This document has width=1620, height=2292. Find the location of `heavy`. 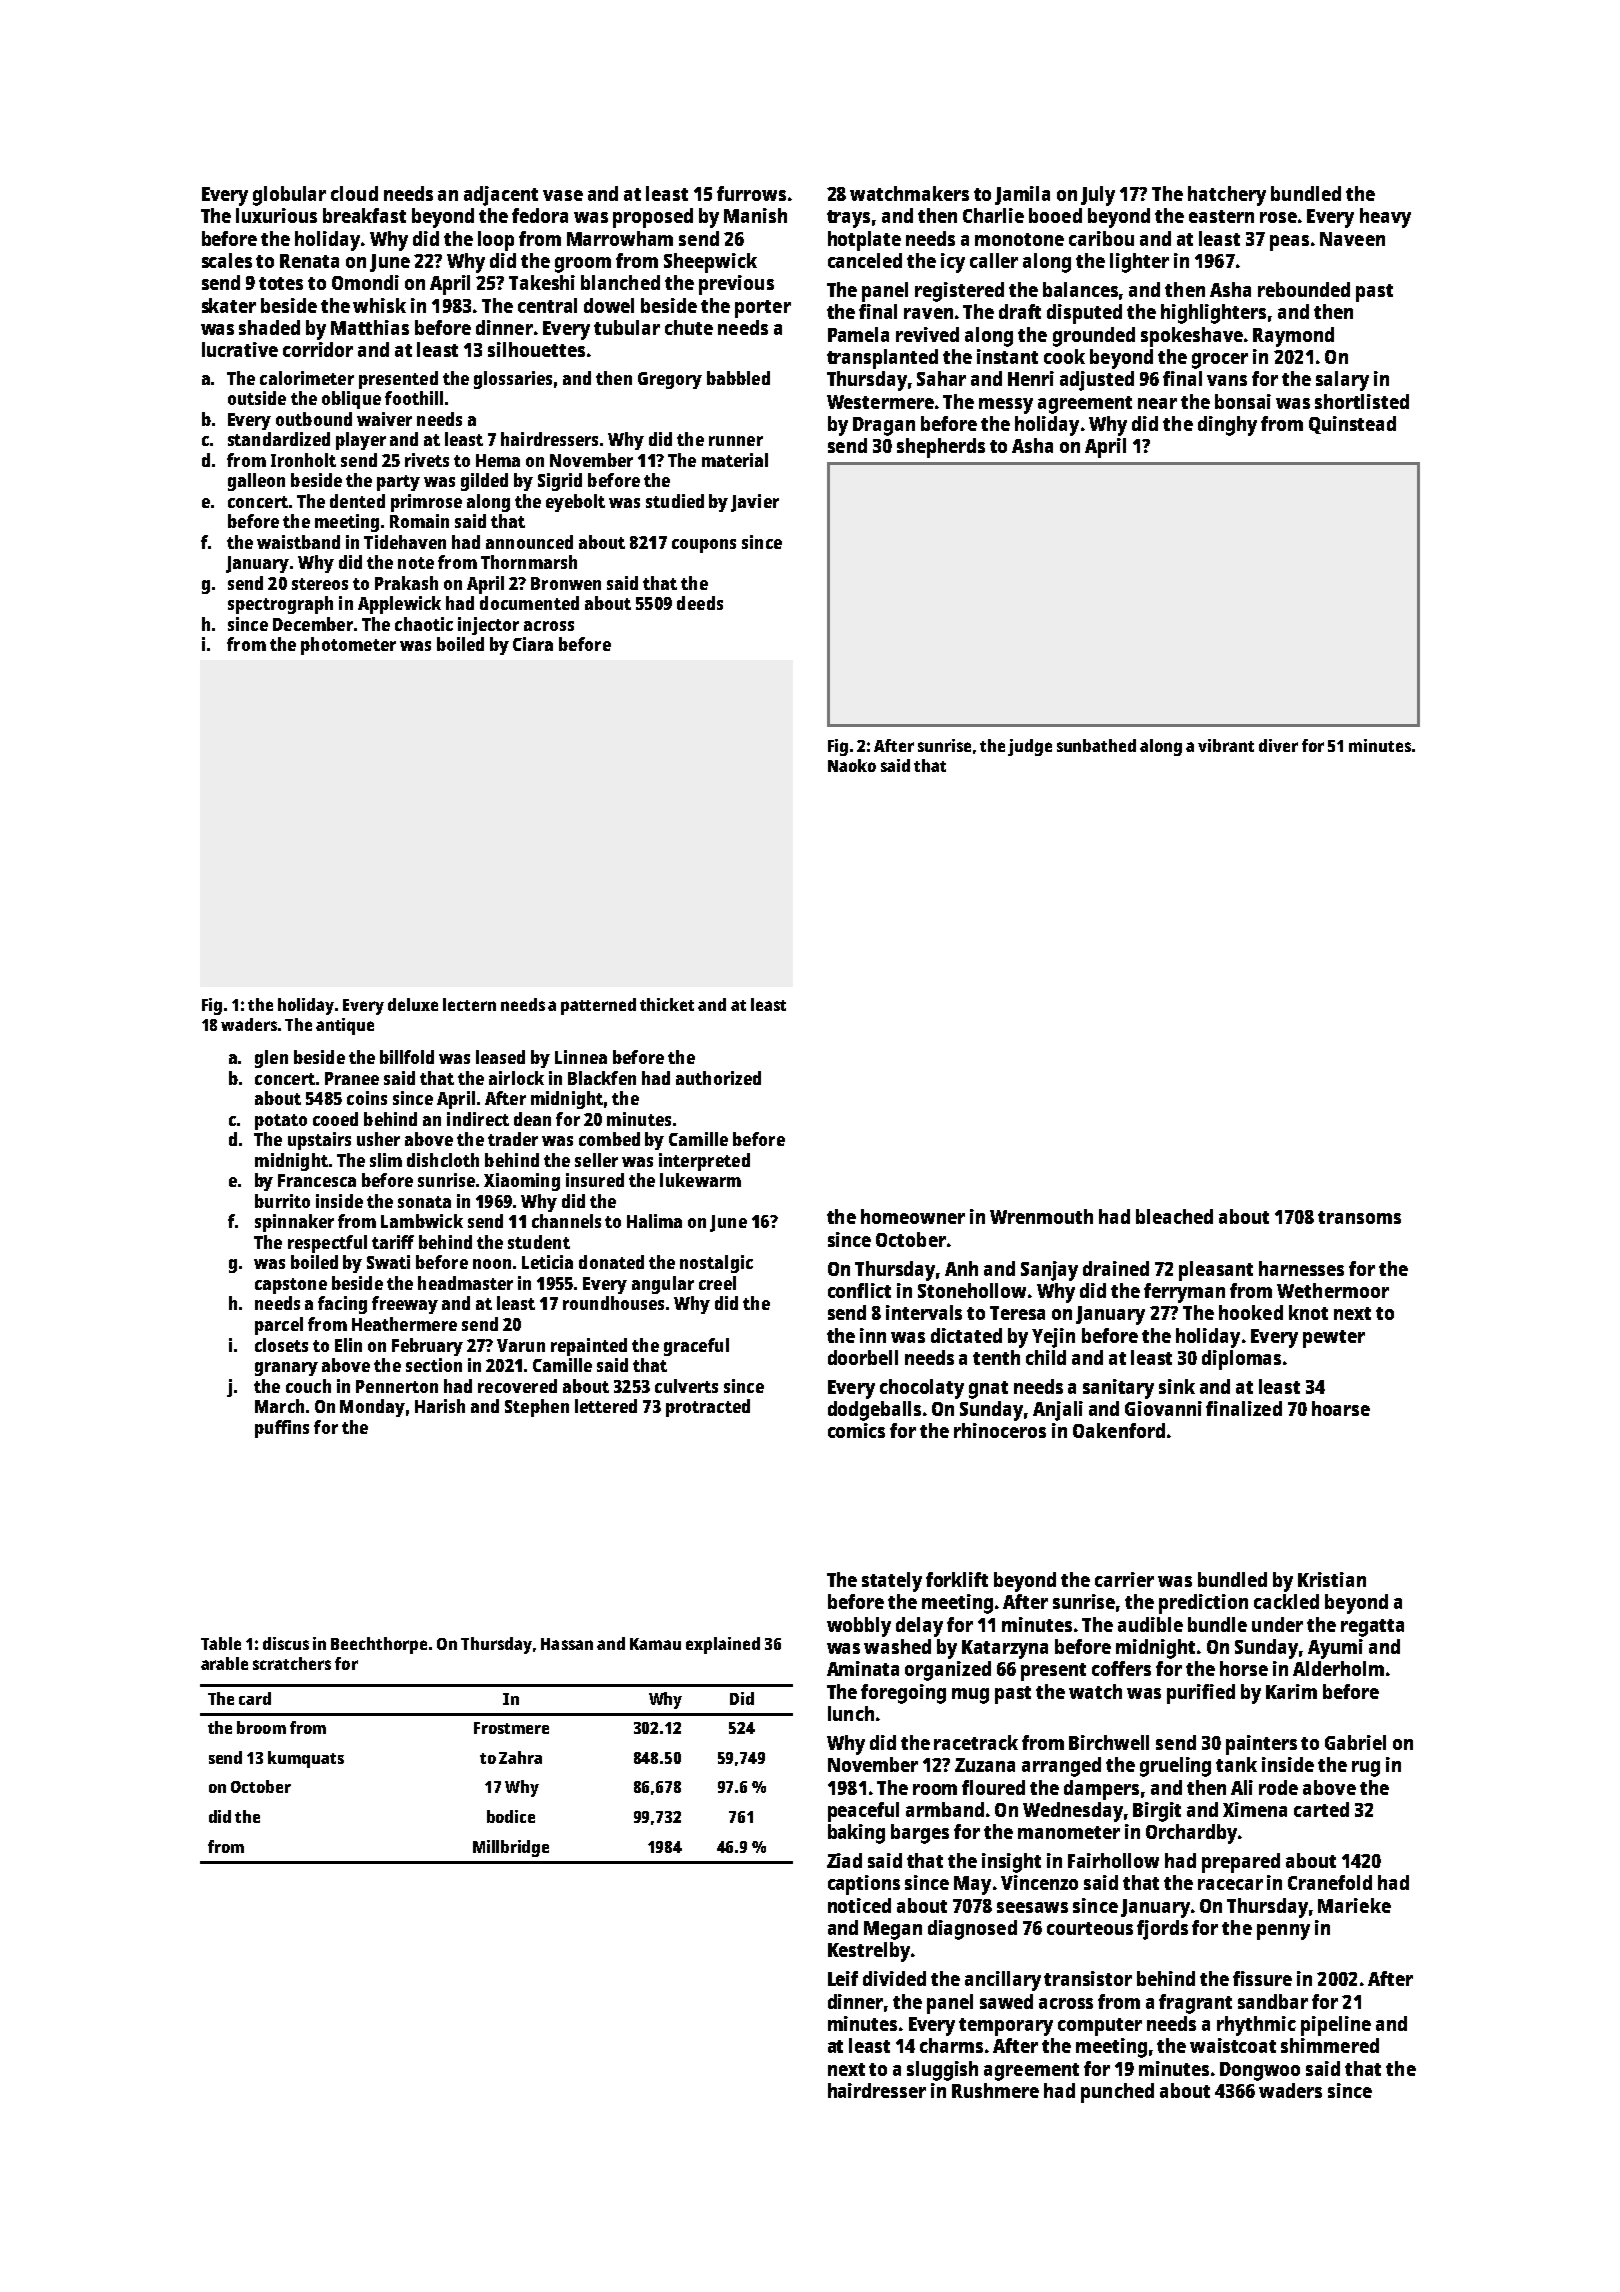

heavy is located at coordinates (1385, 218).
